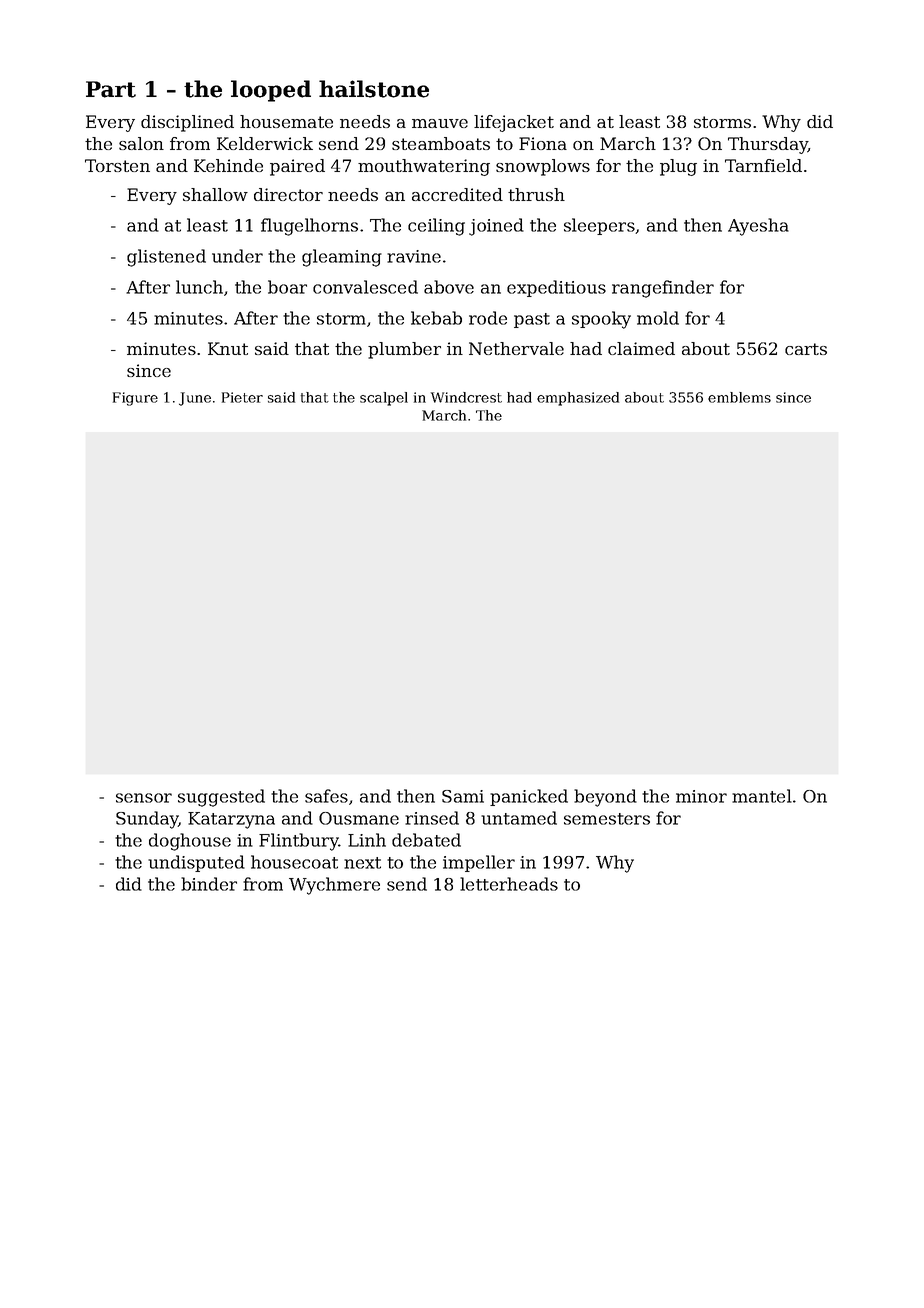 The image size is (924, 1308). What do you see at coordinates (135, 399) in the screenshot?
I see `Figure` at bounding box center [135, 399].
